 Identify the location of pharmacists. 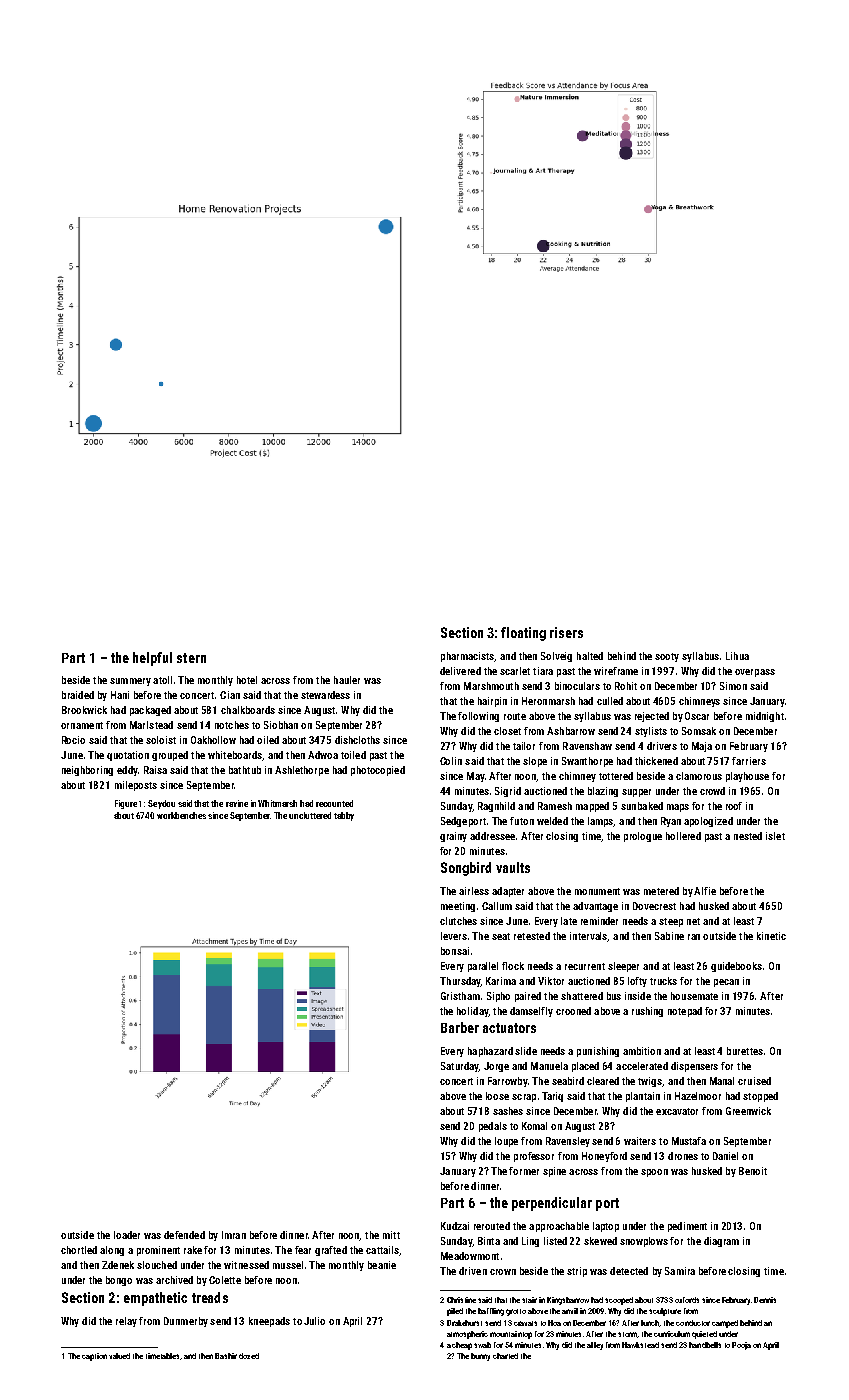
(468, 657).
